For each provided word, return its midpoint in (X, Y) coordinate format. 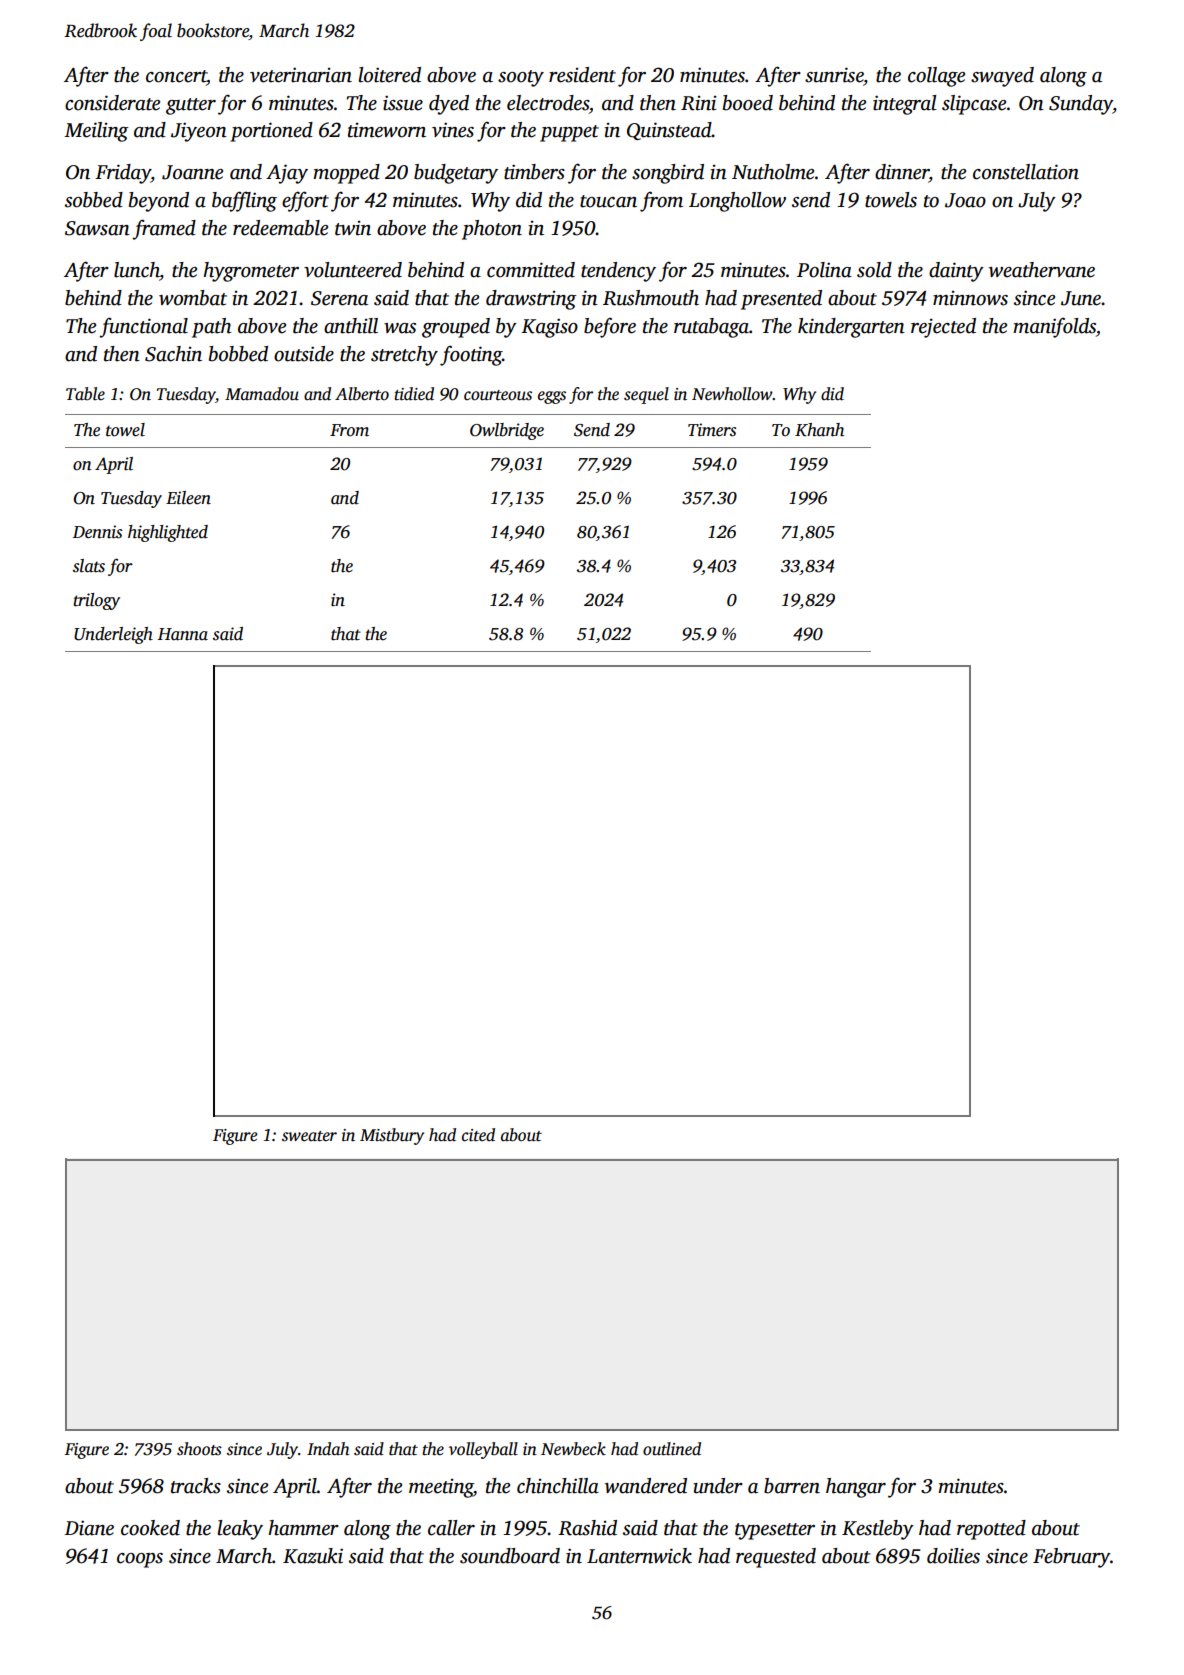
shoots (199, 1449)
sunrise (834, 75)
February (1071, 1558)
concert (176, 76)
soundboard (510, 1556)
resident (582, 75)
